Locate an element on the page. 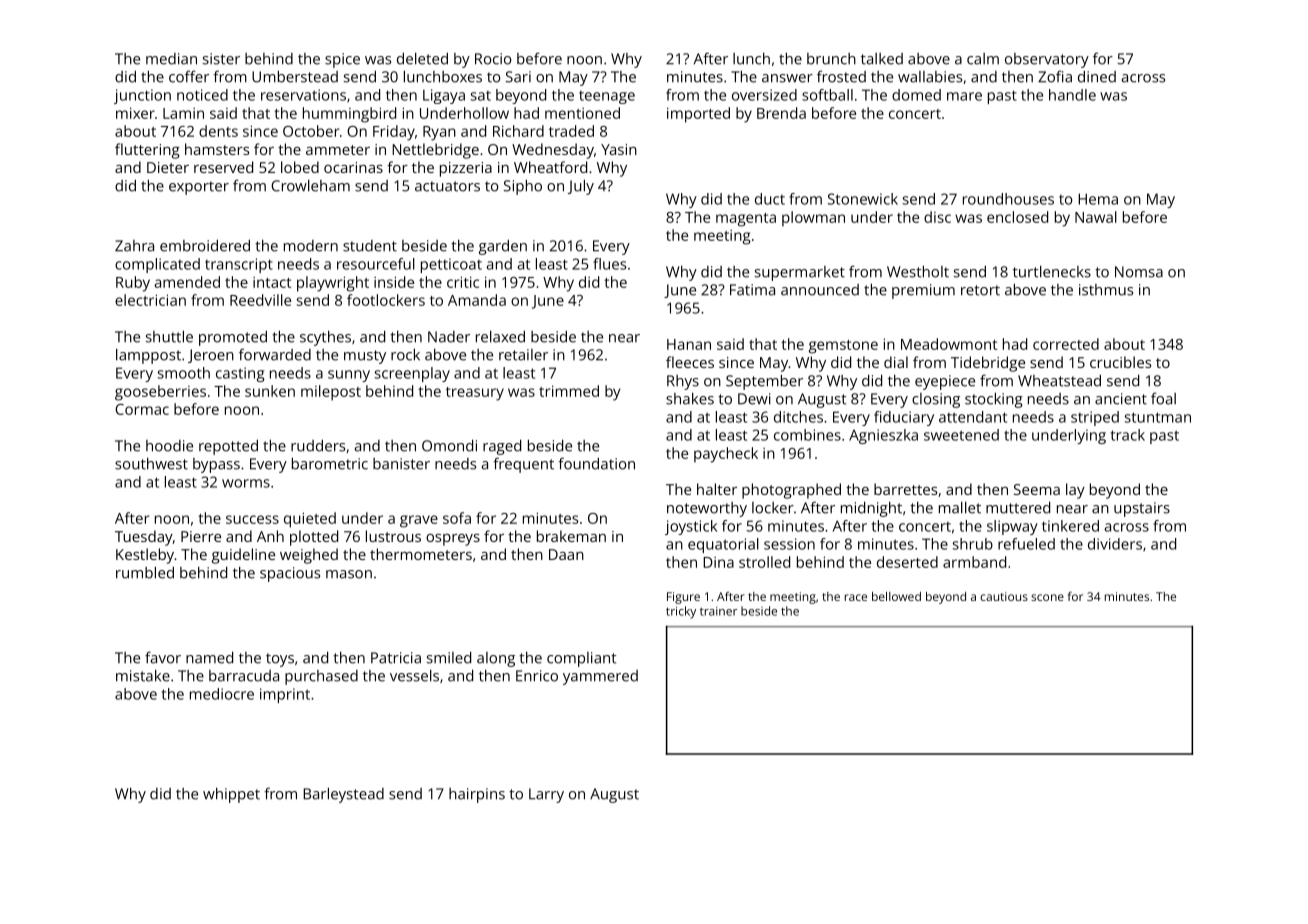 Image resolution: width=1308 pixels, height=924 pixels. Seema is located at coordinates (1037, 489).
